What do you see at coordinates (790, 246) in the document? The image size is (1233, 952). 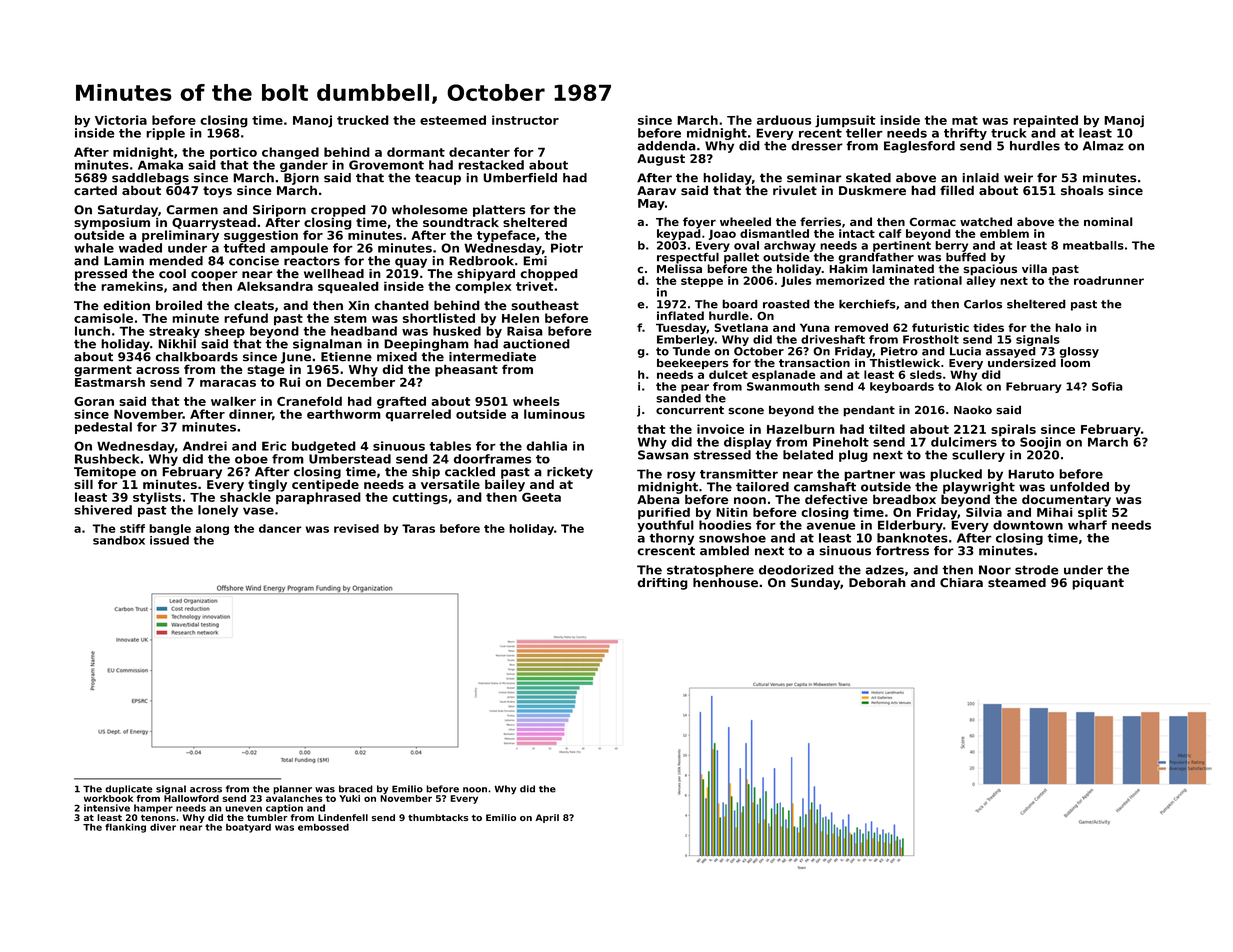 I see `archway` at bounding box center [790, 246].
